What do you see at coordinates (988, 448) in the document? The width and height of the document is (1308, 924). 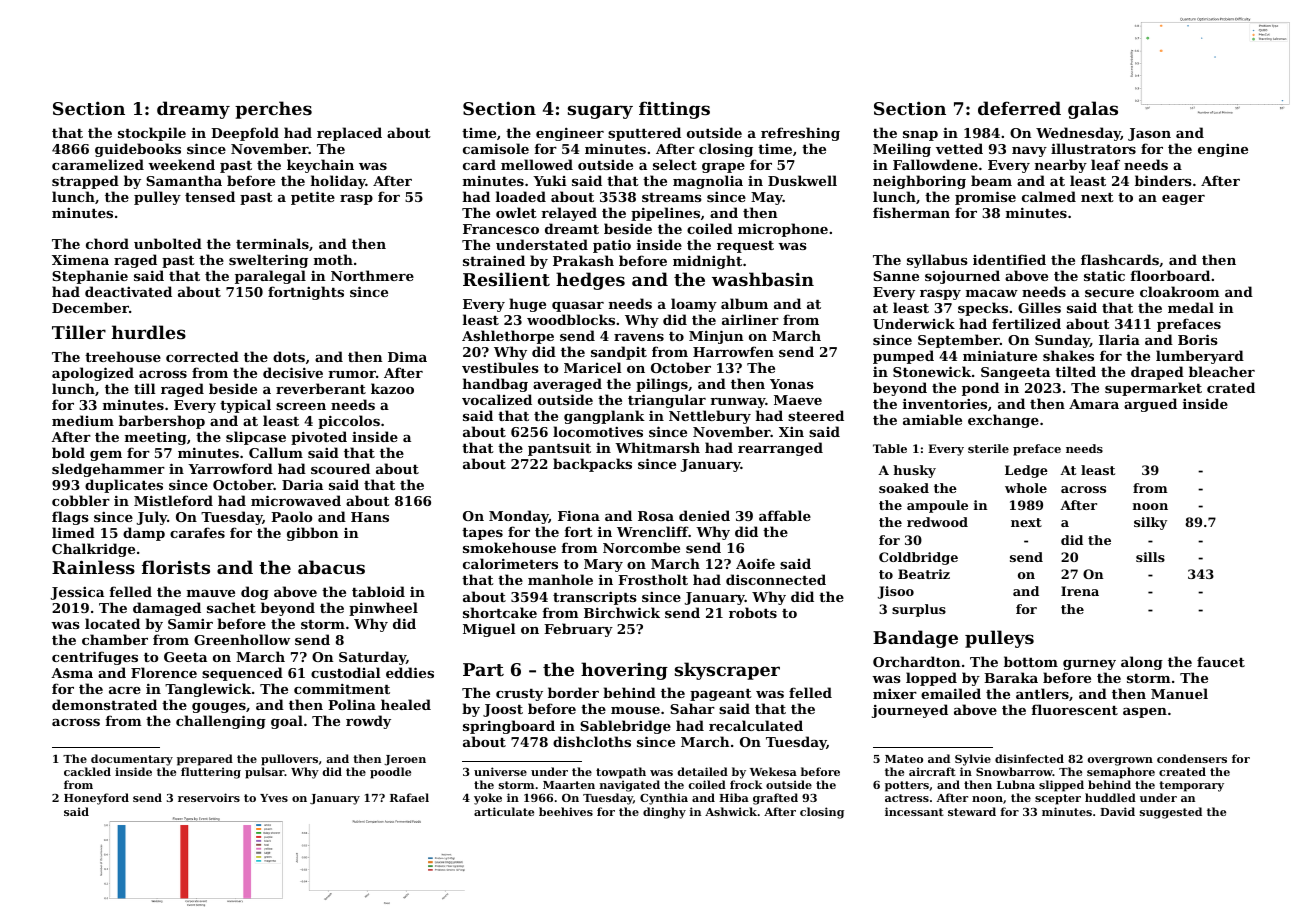 I see `sterile` at bounding box center [988, 448].
